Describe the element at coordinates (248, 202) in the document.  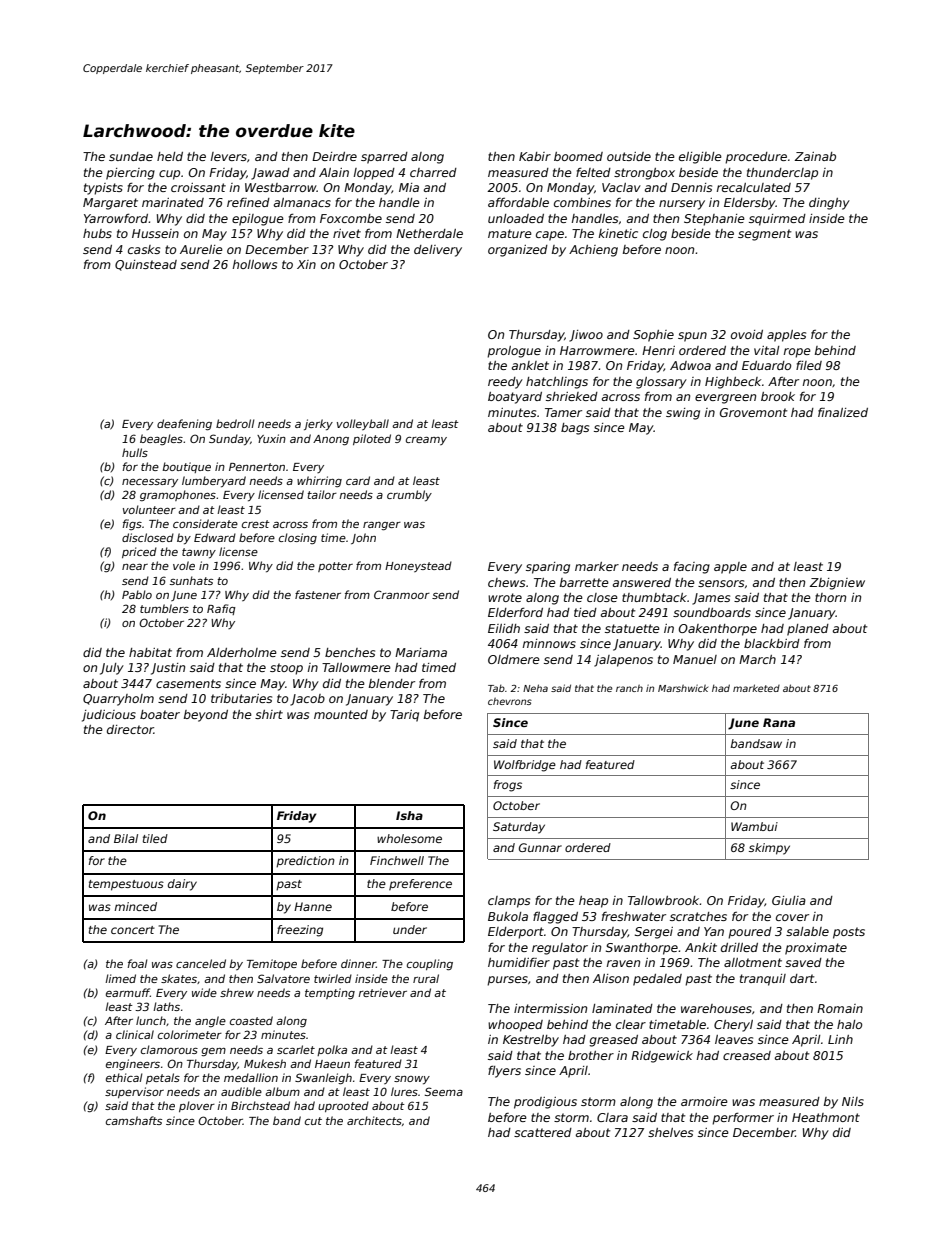
I see `refined` at that location.
